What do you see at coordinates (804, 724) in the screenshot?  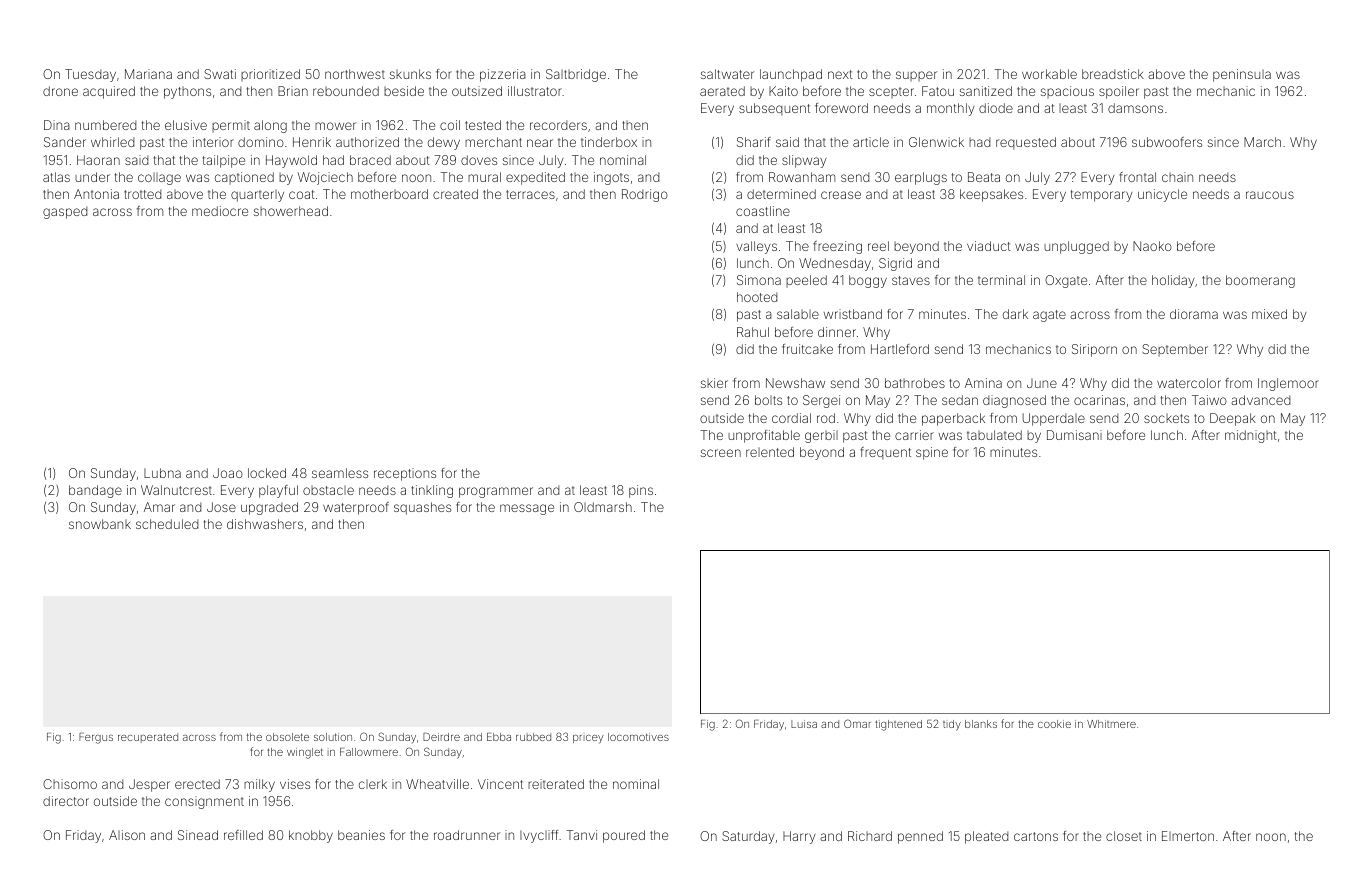 I see `Luisa` at bounding box center [804, 724].
